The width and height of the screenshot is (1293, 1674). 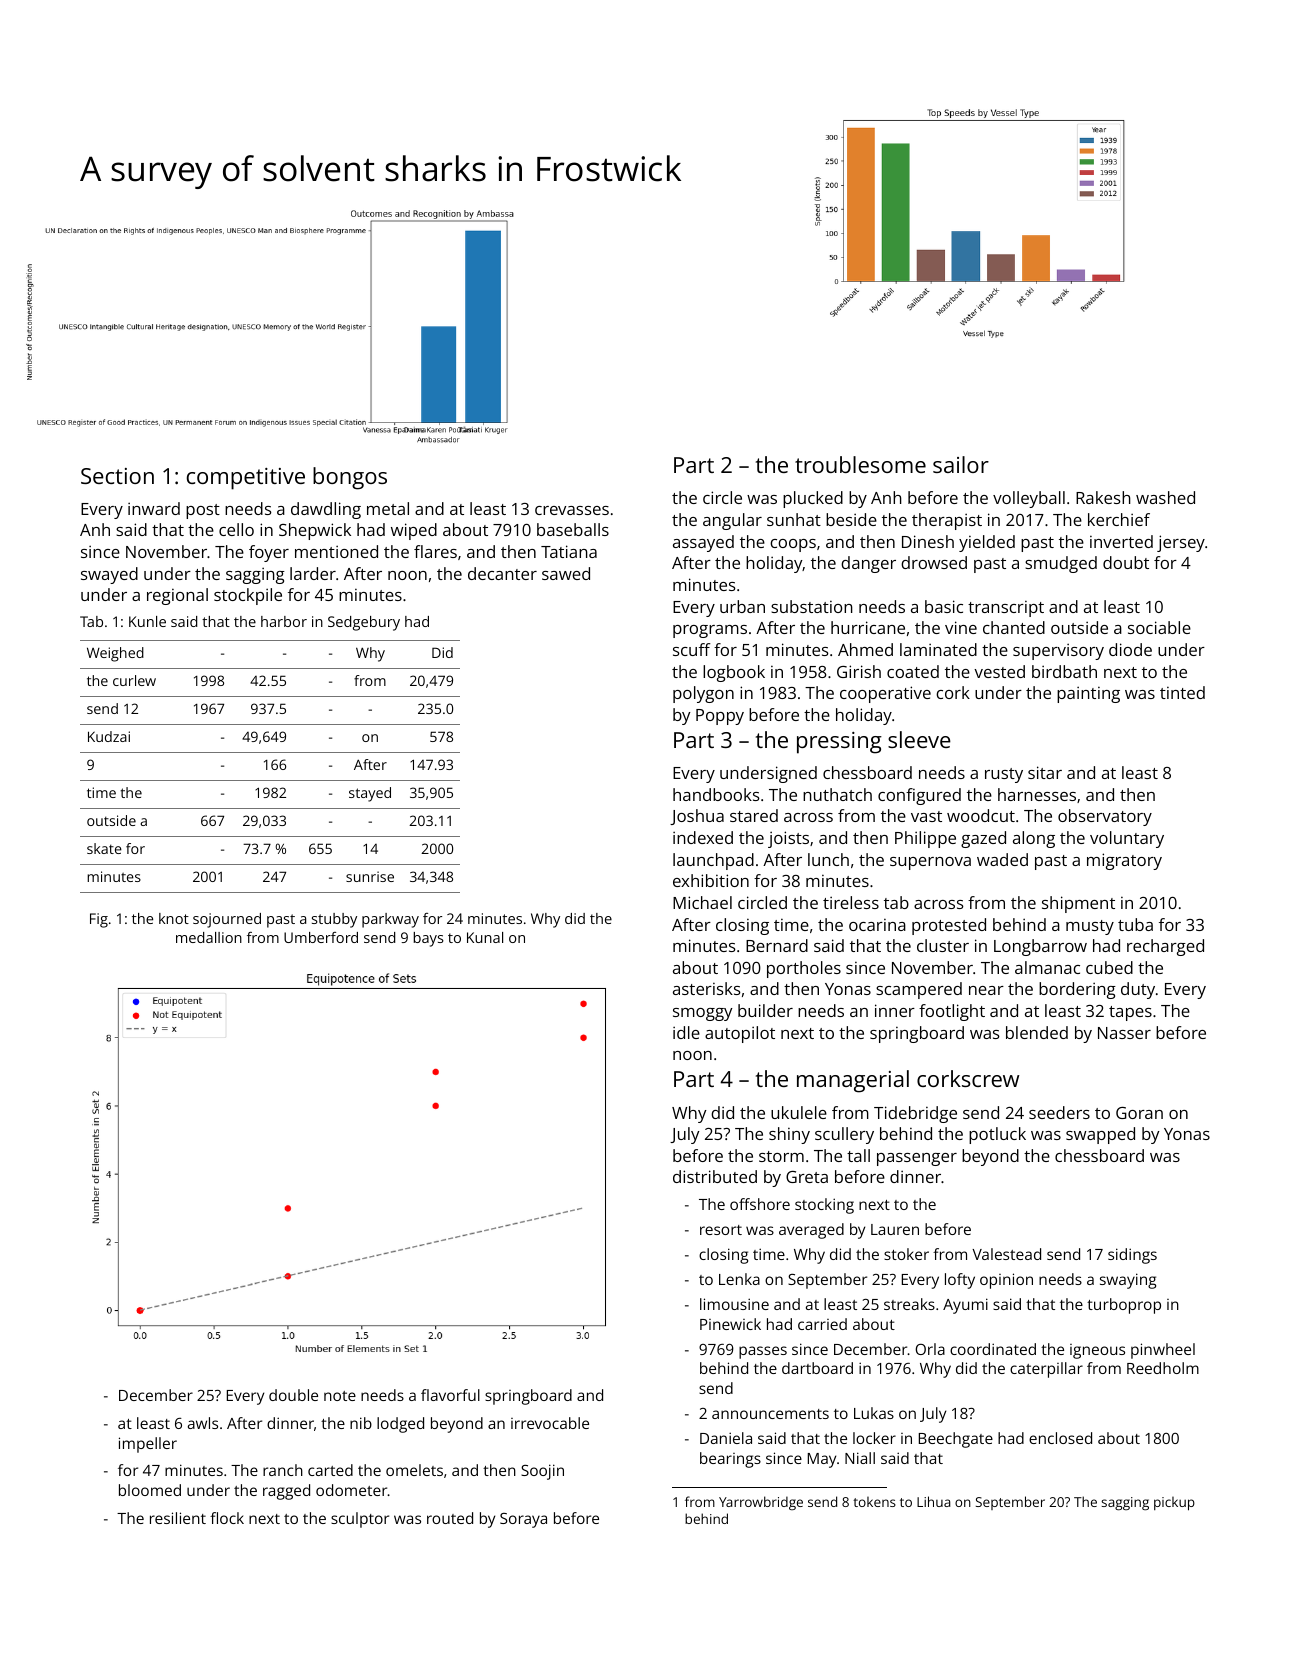 What do you see at coordinates (370, 794) in the screenshot?
I see `stayed` at bounding box center [370, 794].
